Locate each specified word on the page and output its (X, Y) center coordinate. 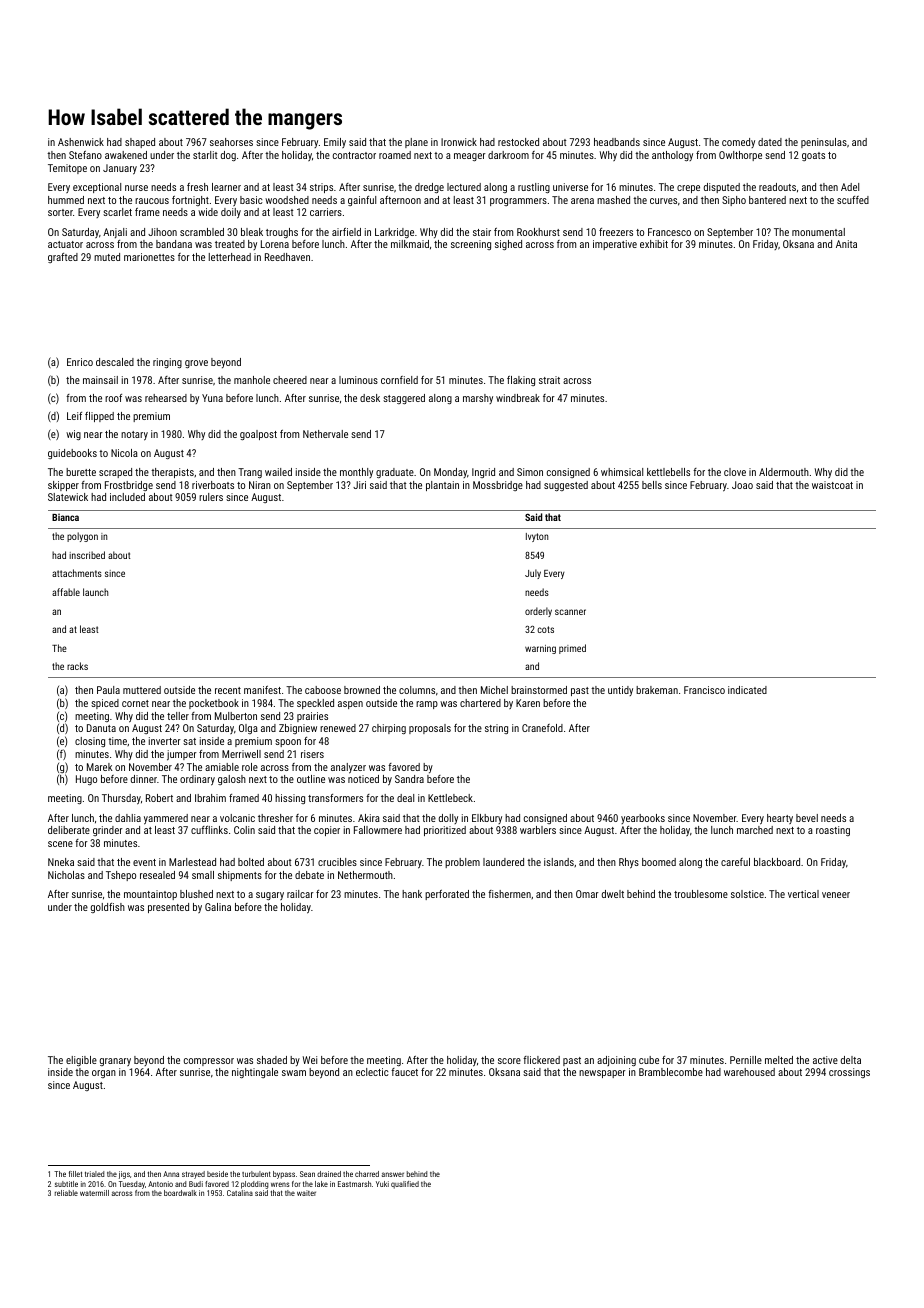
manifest (262, 690)
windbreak (518, 398)
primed (572, 649)
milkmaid (410, 244)
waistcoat (832, 485)
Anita (846, 244)
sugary (270, 896)
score (509, 1061)
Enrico (80, 362)
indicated (747, 690)
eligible (81, 1061)
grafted (63, 258)
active (825, 1060)
